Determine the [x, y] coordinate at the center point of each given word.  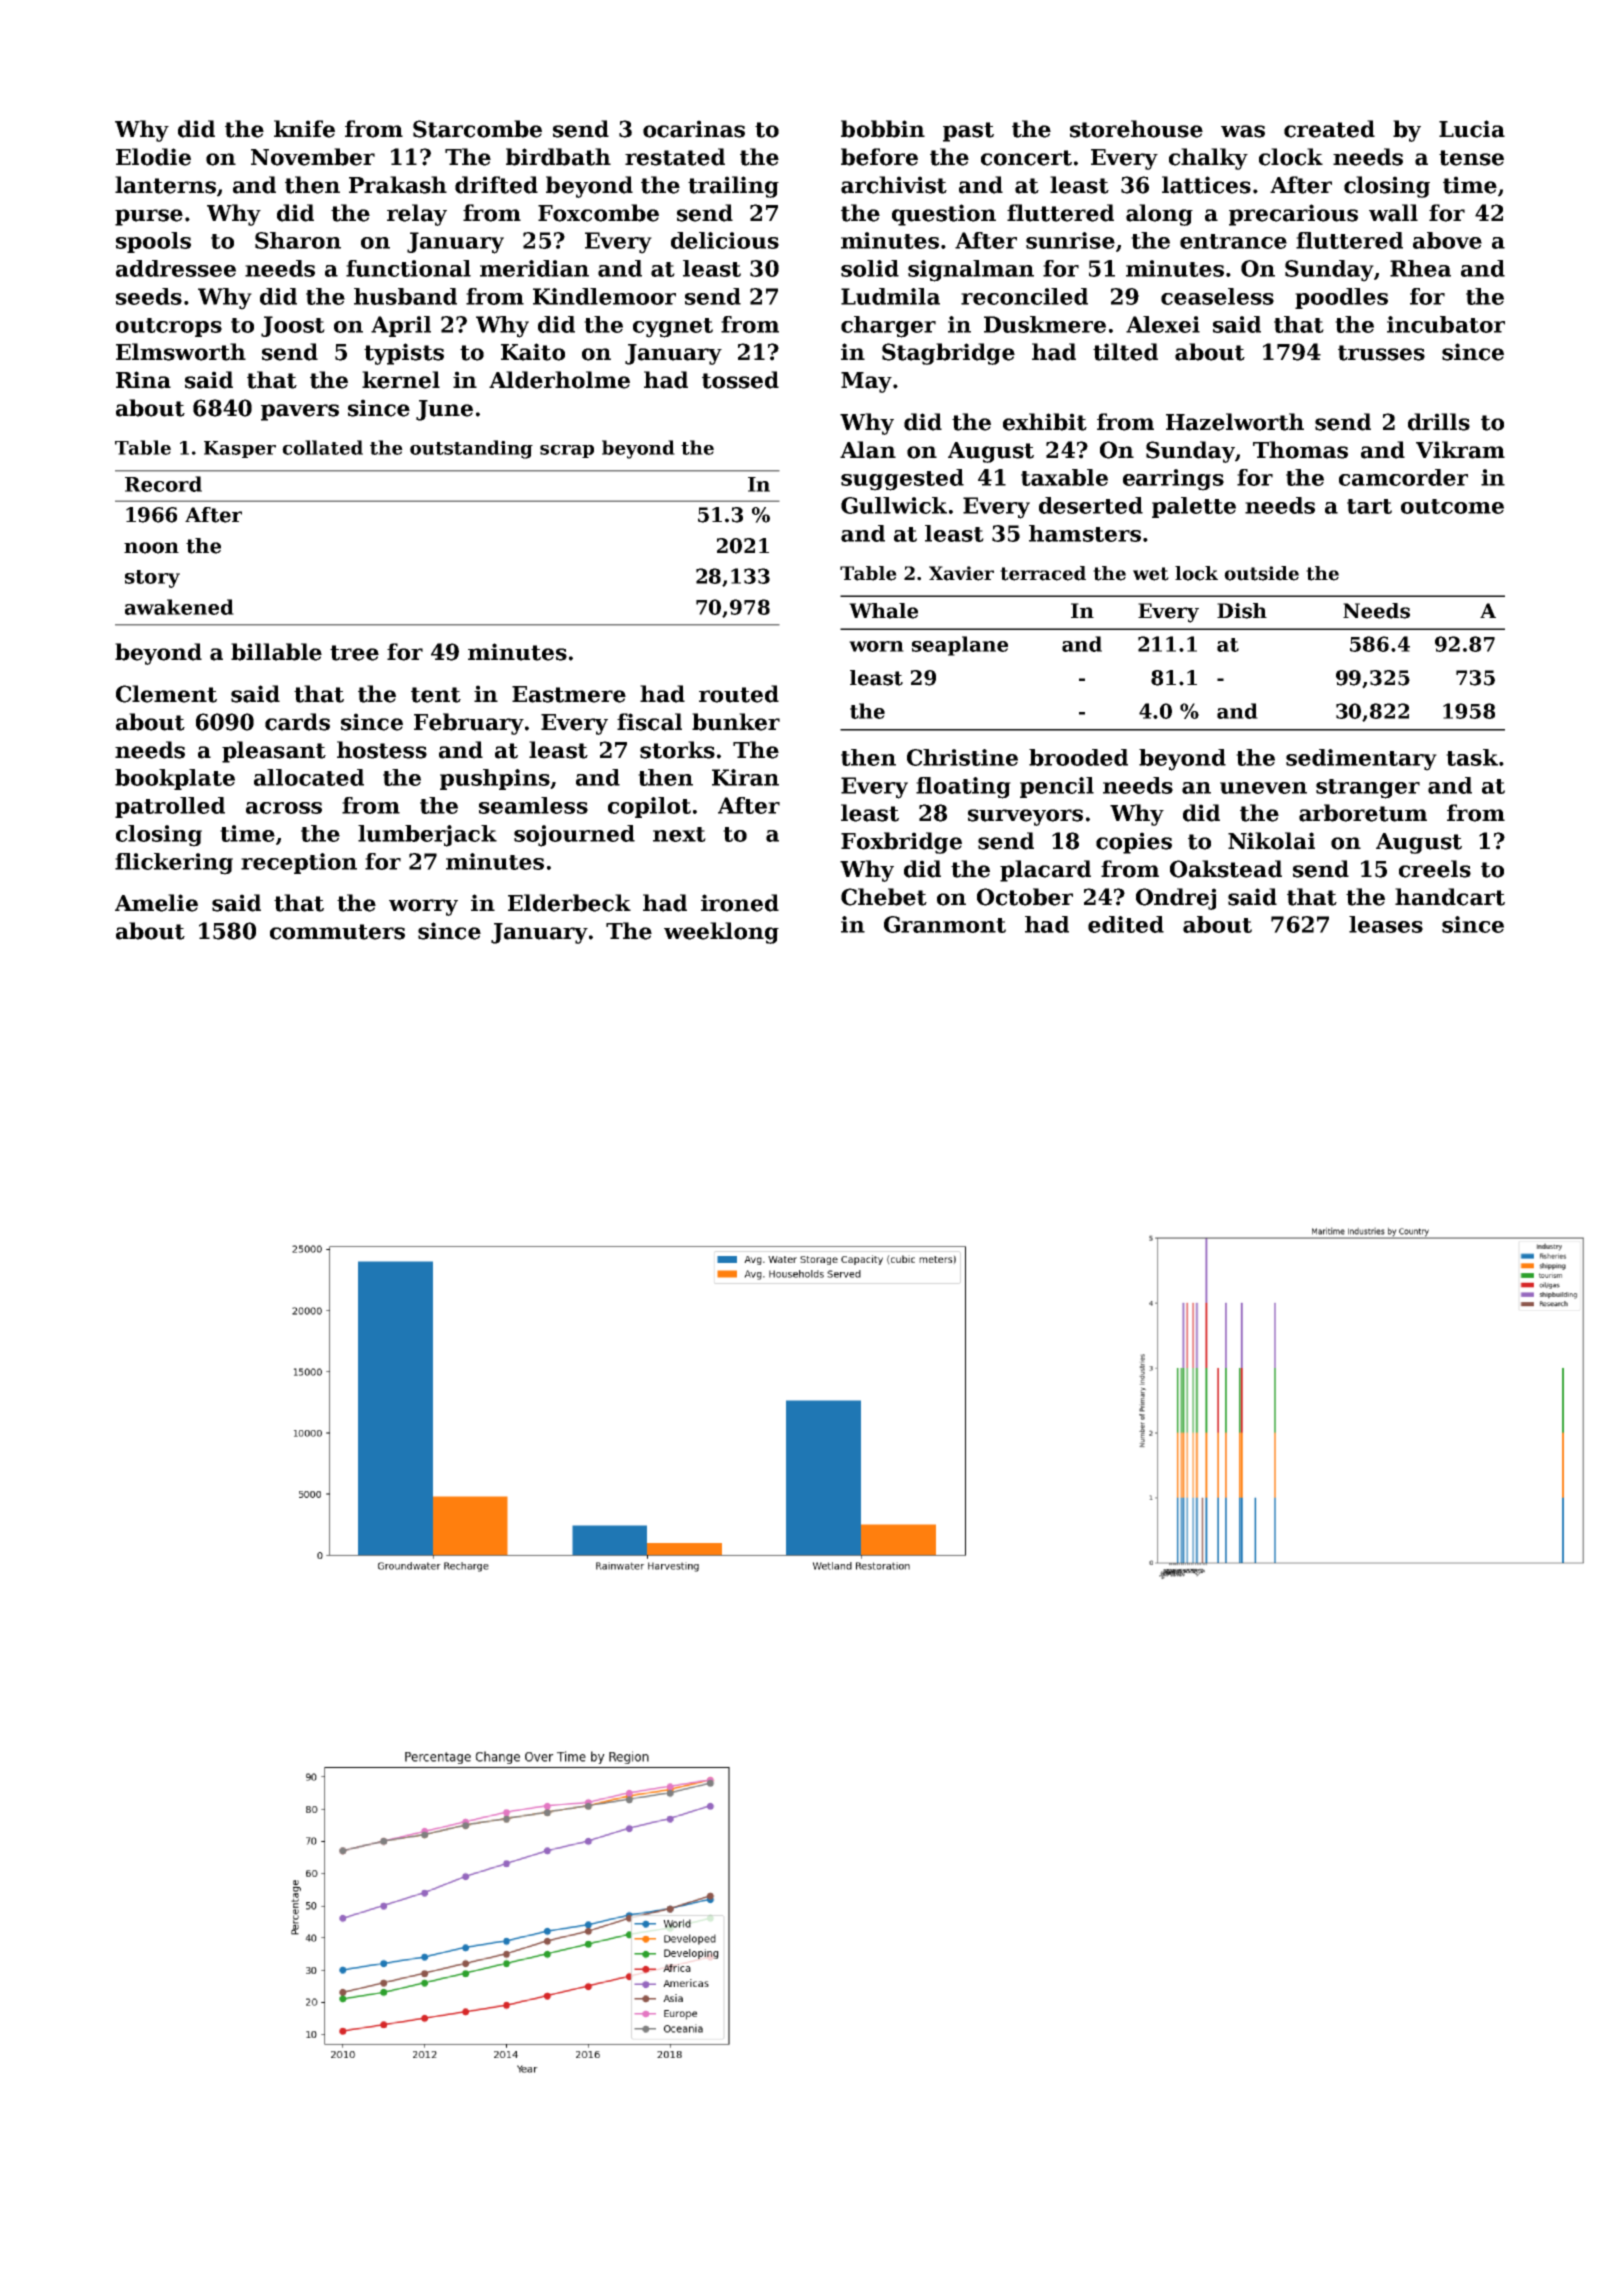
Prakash [398, 185]
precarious [1293, 215]
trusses [1381, 353]
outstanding [471, 449]
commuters [337, 932]
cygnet [673, 328]
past [968, 132]
